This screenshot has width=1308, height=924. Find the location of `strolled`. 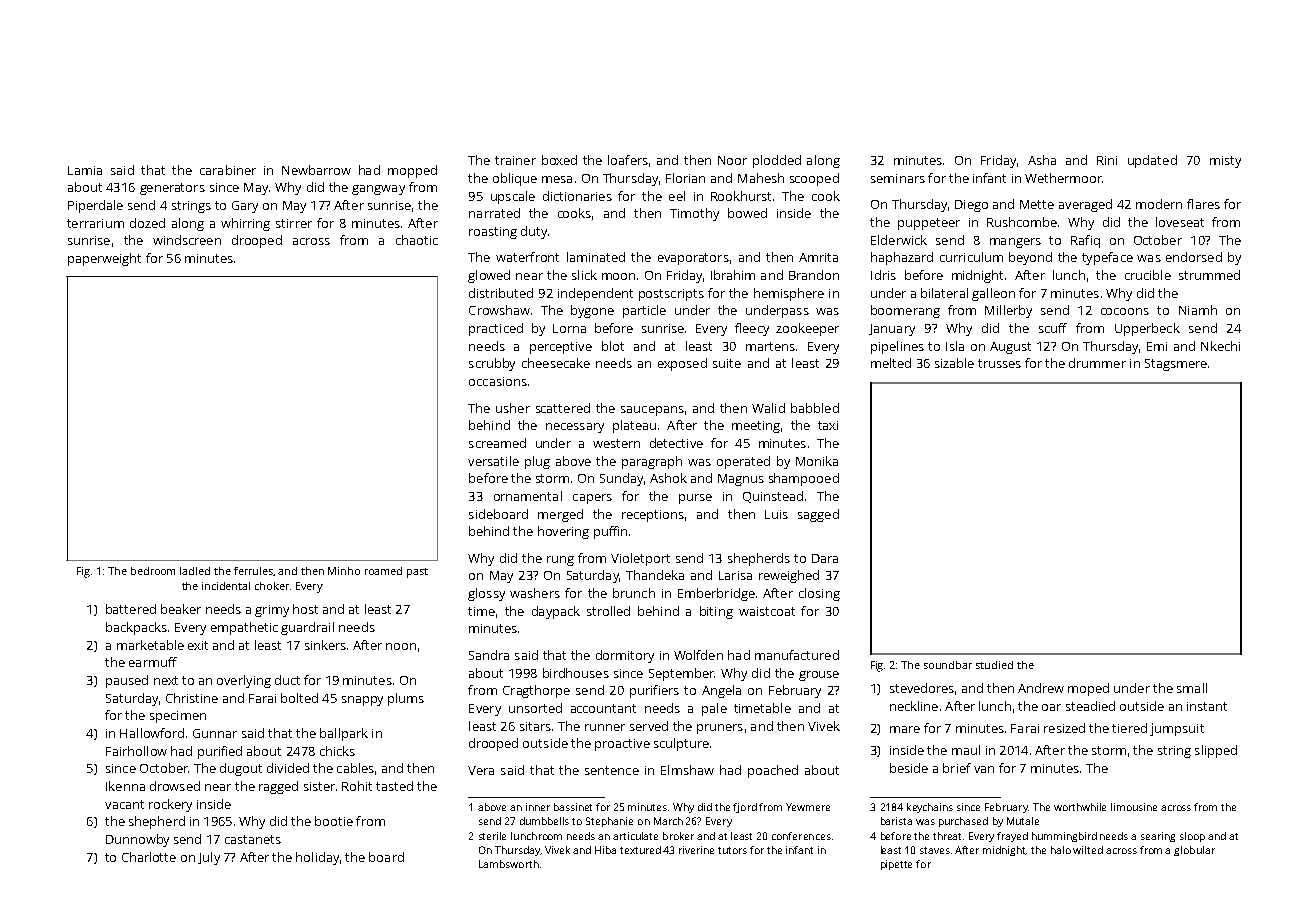

strolled is located at coordinates (608, 611).
